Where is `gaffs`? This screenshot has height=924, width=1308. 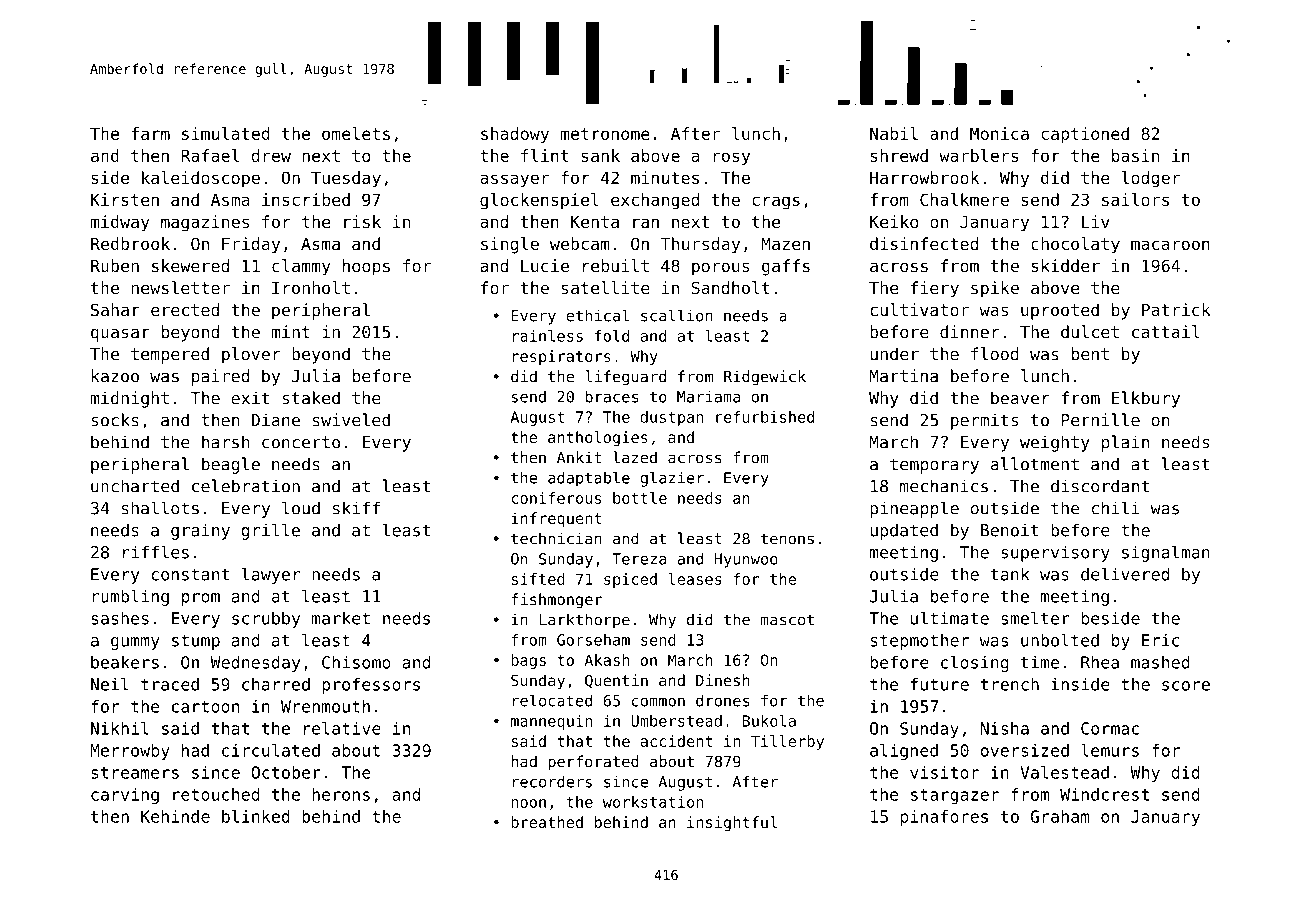 gaffs is located at coordinates (786, 267).
